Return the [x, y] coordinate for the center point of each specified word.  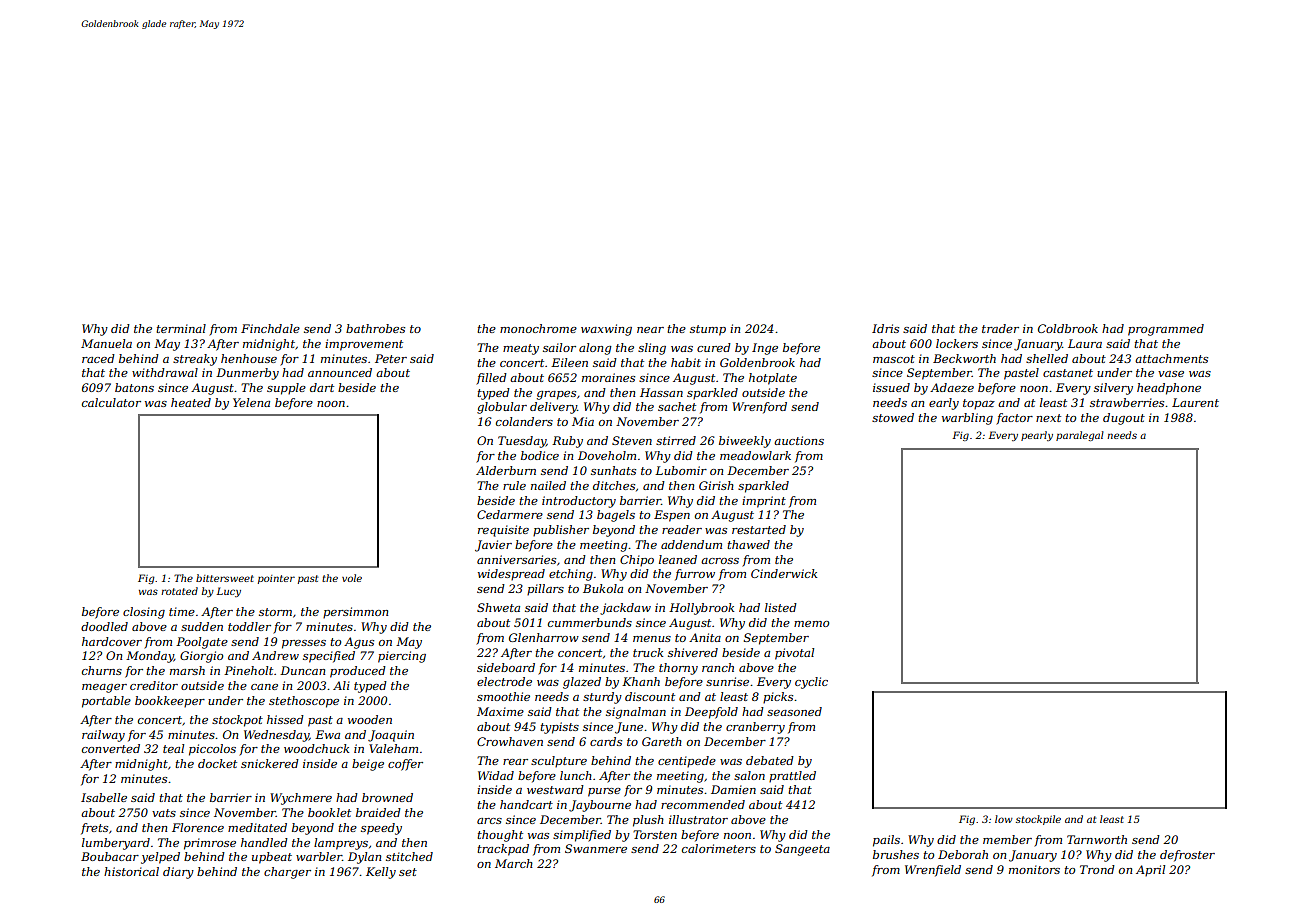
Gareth [662, 741]
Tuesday [522, 442]
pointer [276, 579]
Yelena [251, 402]
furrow [695, 575]
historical [131, 871]
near [650, 330]
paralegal [1080, 436]
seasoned [794, 711]
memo [811, 624]
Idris [885, 328]
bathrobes [375, 328]
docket [217, 763]
